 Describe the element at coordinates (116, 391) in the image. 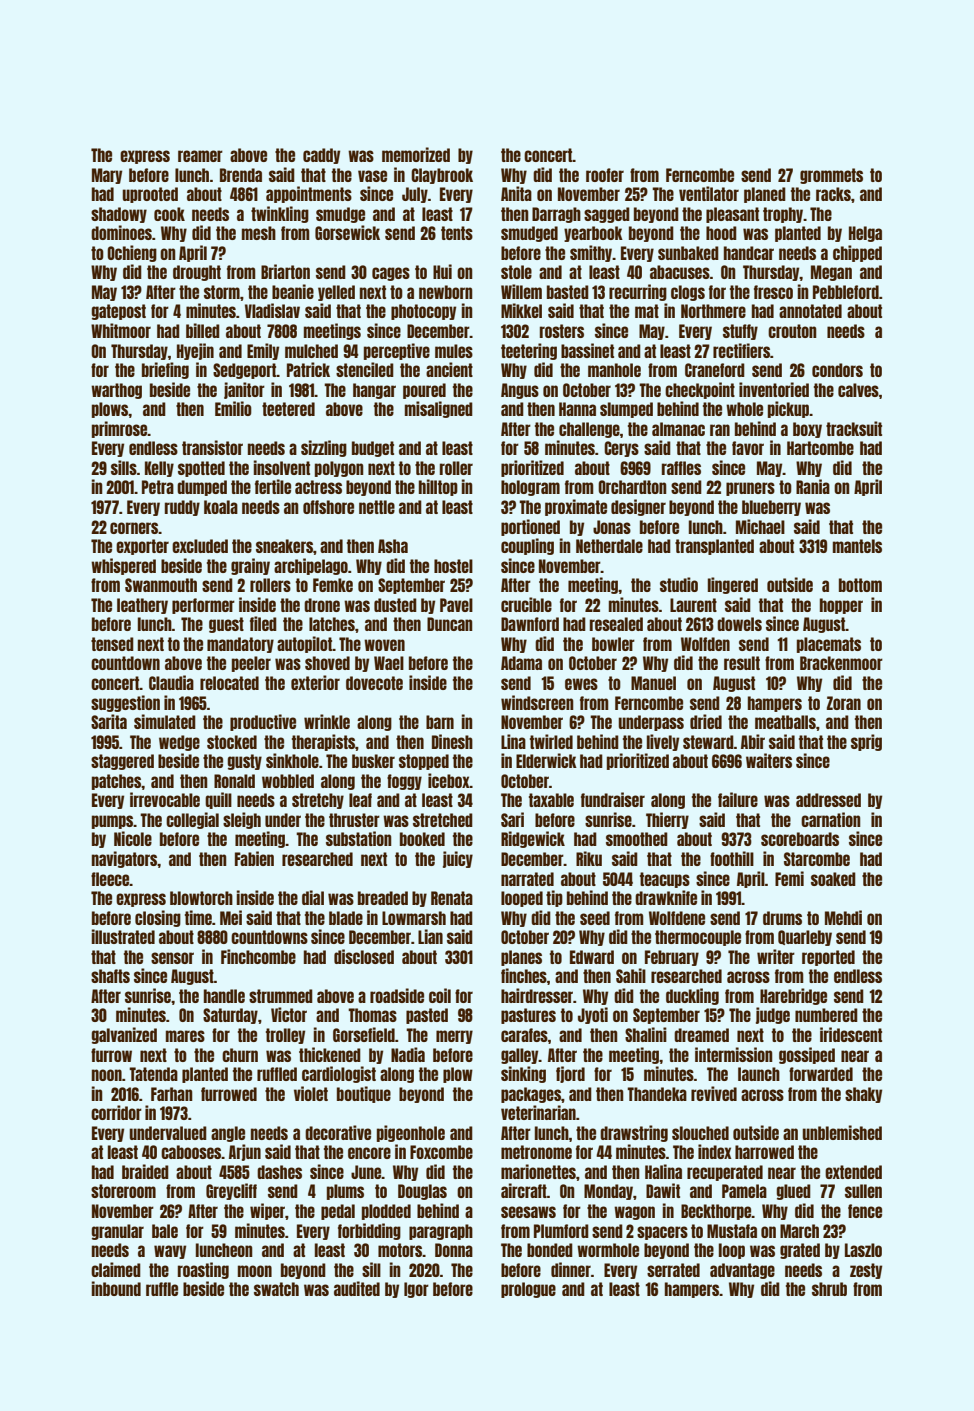

I see `warthog` at that location.
